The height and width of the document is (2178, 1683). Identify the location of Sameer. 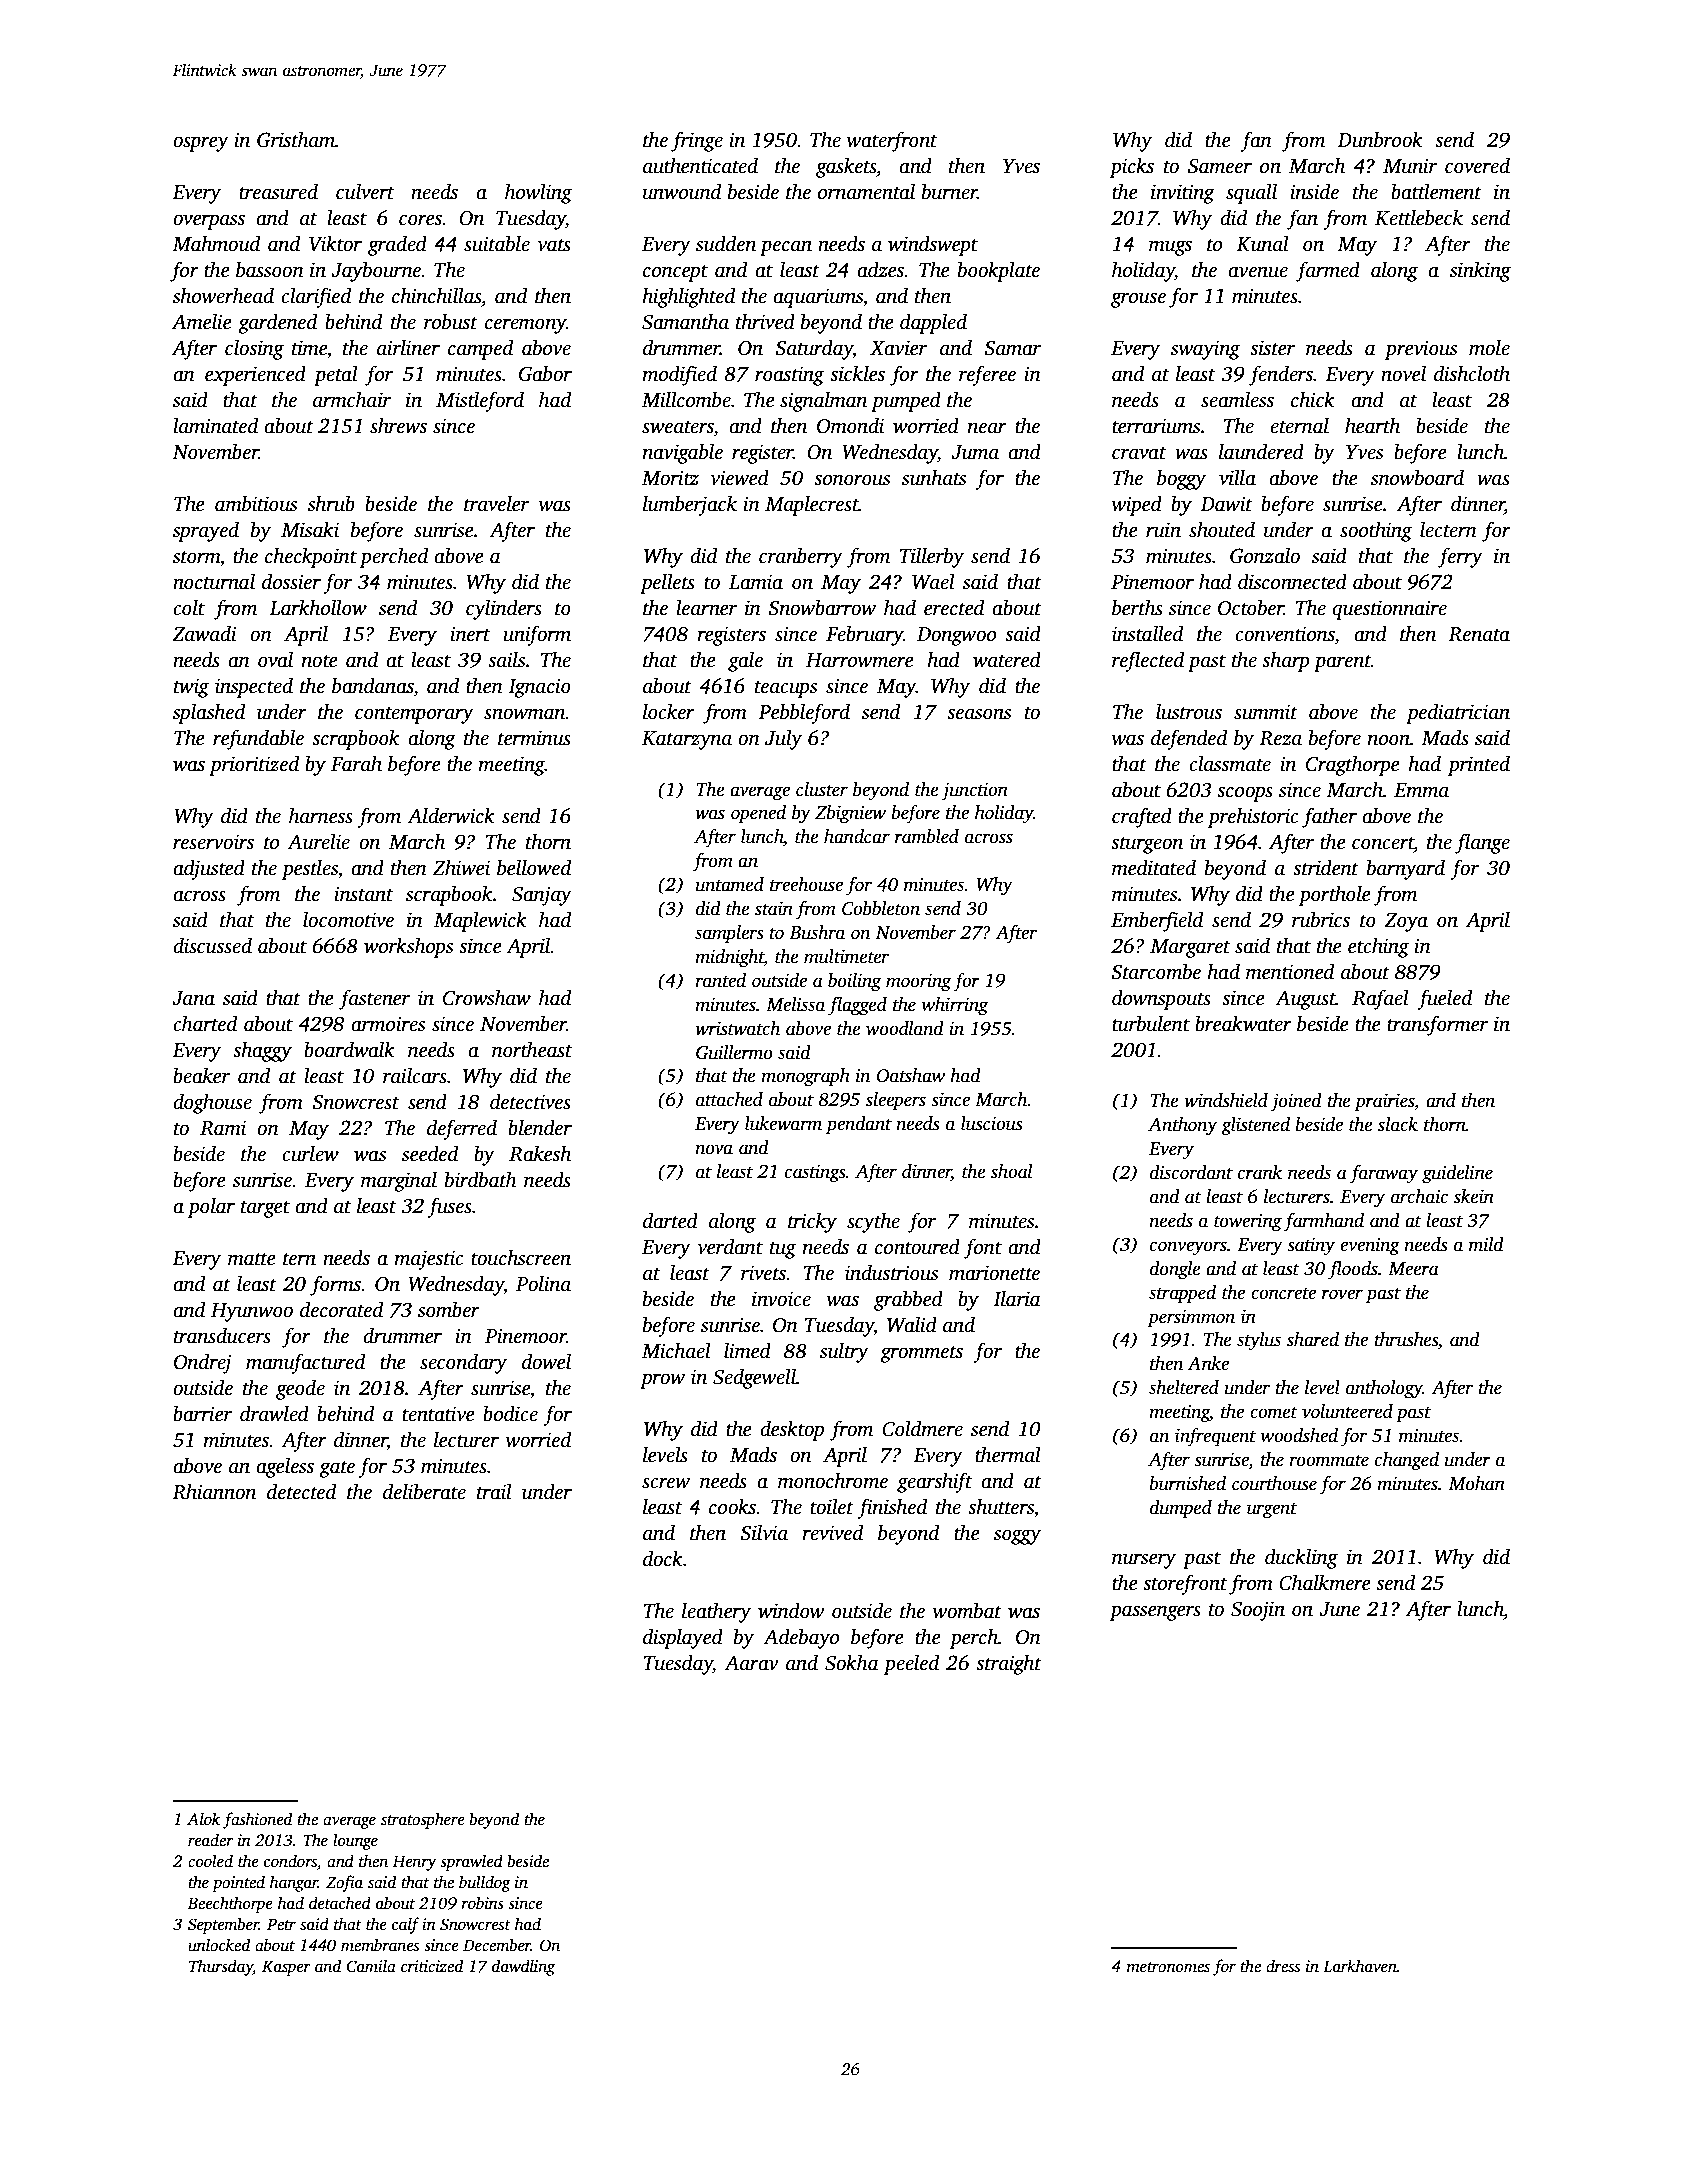
(1220, 166).
